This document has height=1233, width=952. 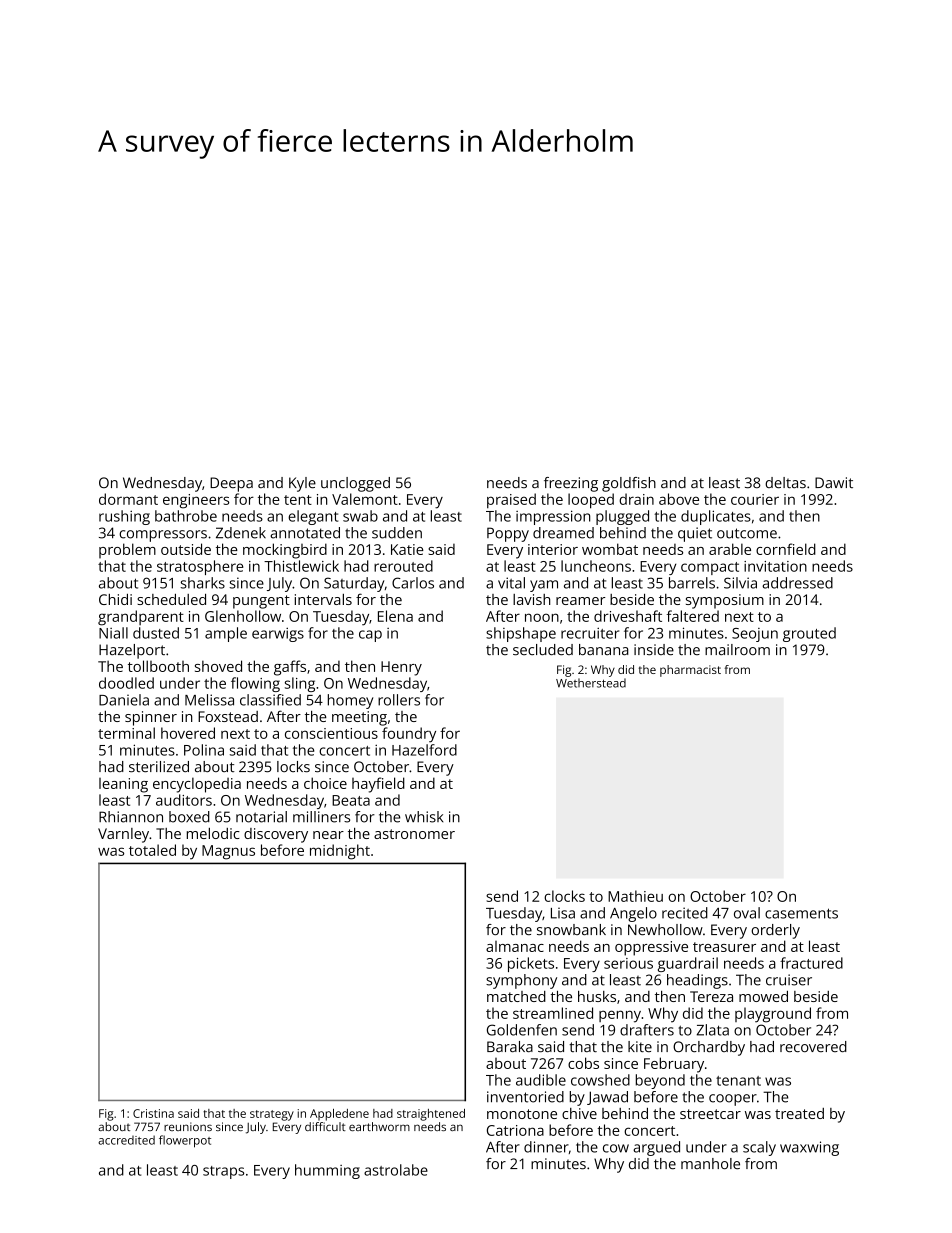 I want to click on Zdenek, so click(x=241, y=533).
